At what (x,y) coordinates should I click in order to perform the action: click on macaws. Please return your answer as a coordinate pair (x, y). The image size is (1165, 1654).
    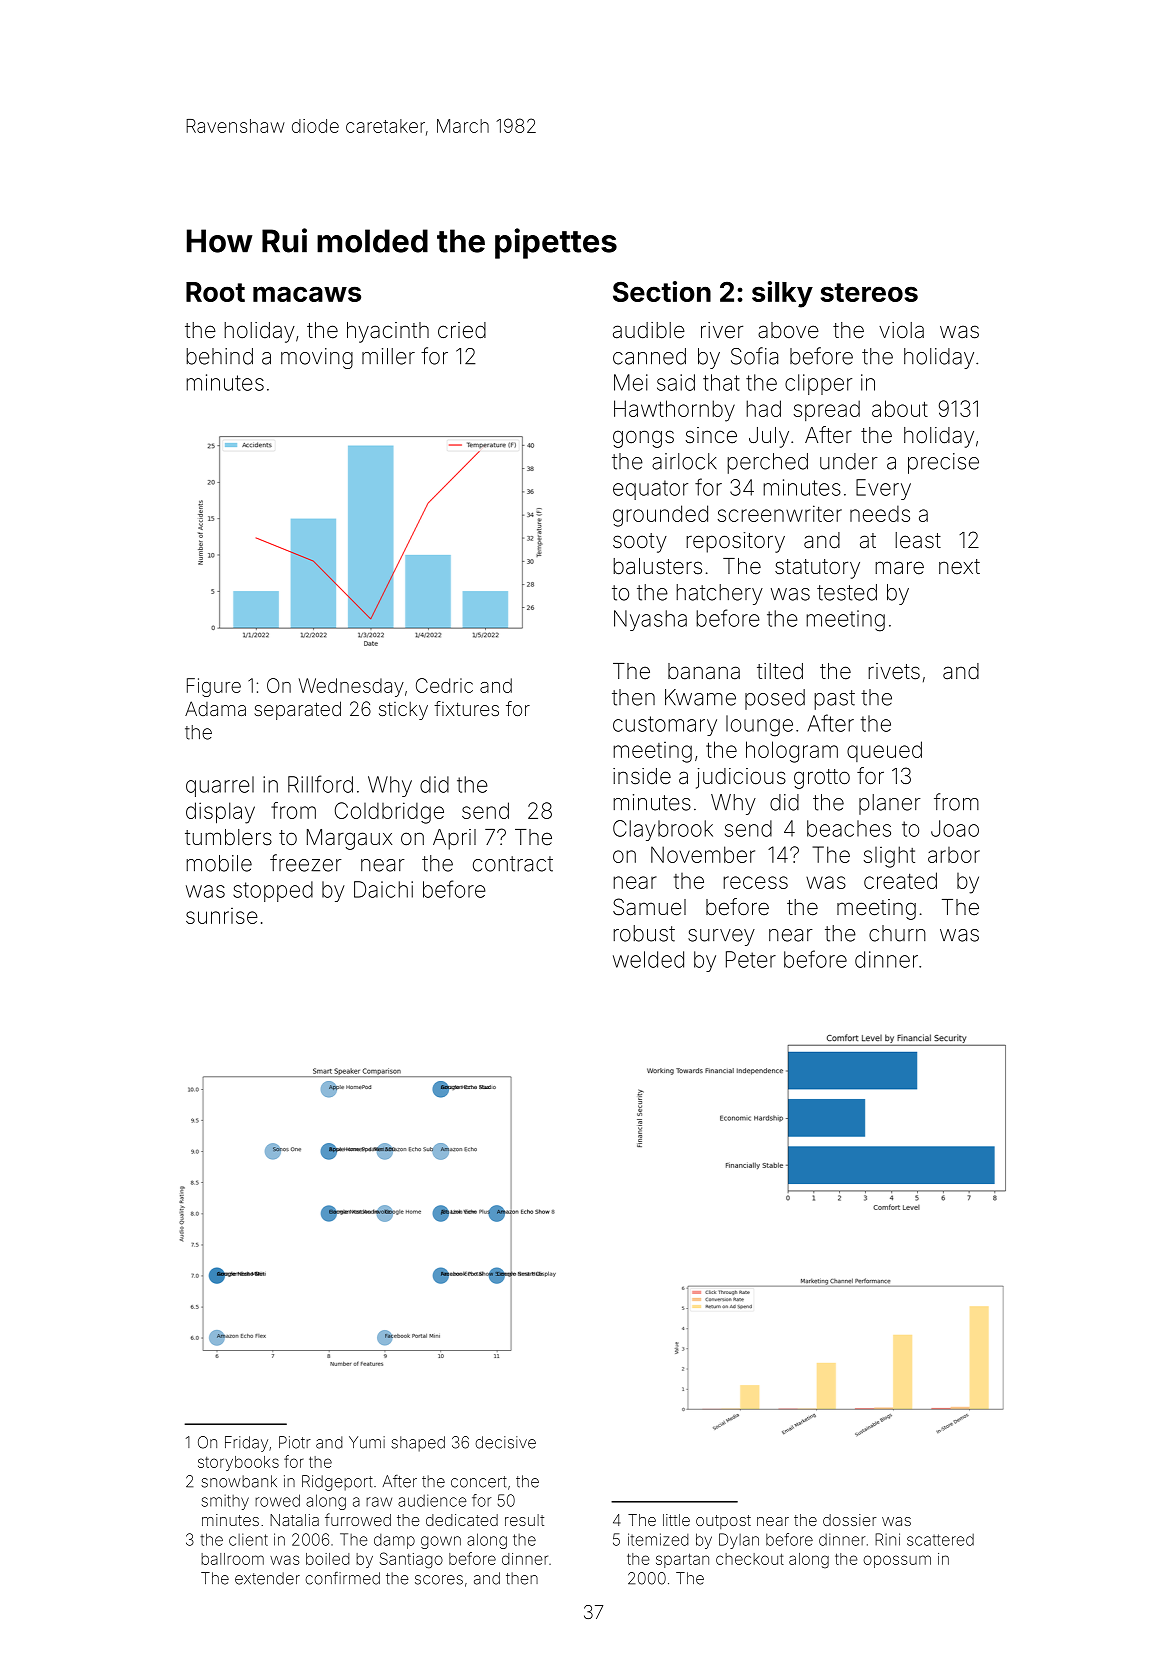
    Looking at the image, I should click on (307, 294).
